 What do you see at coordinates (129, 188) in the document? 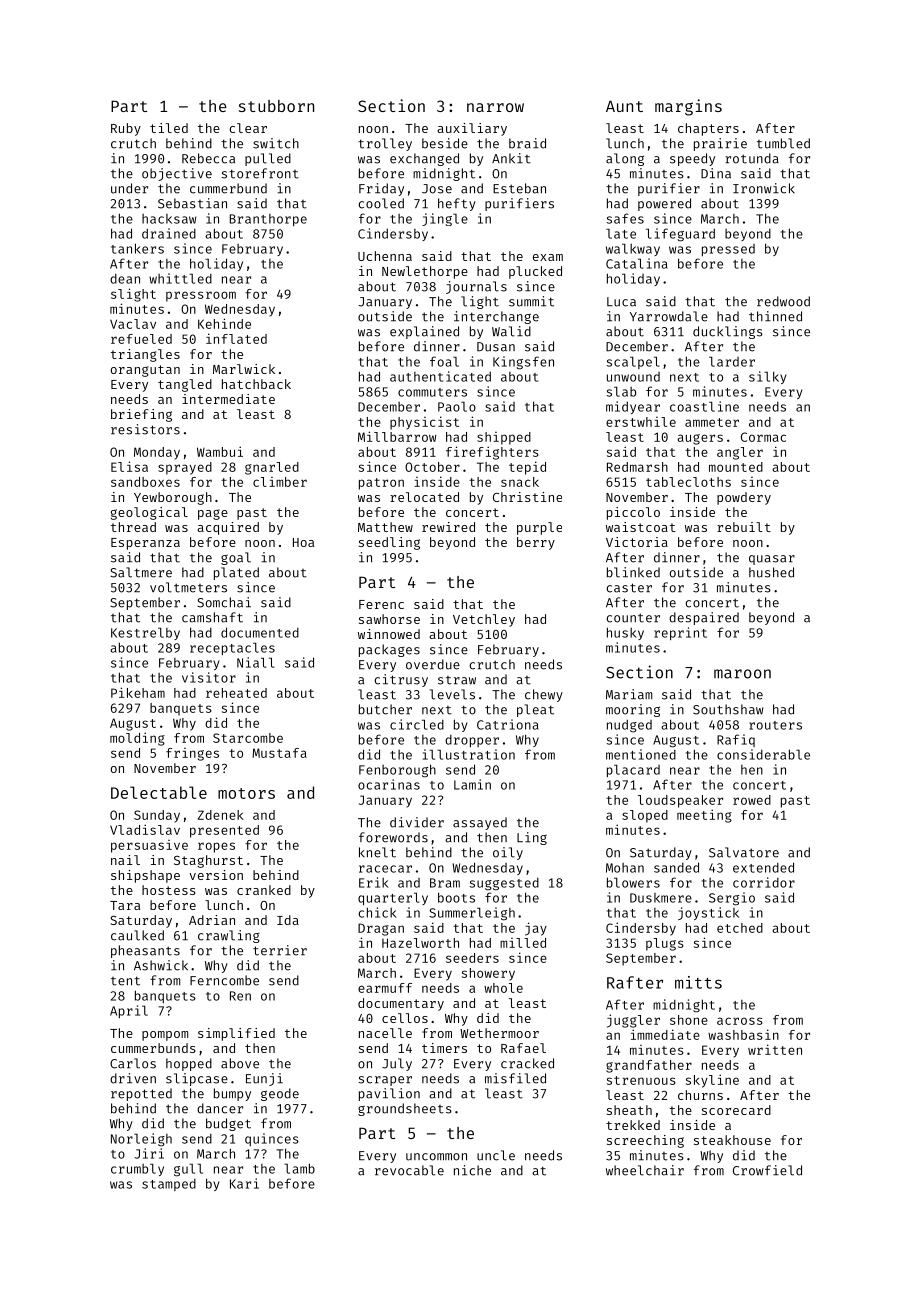
I see `under` at bounding box center [129, 188].
